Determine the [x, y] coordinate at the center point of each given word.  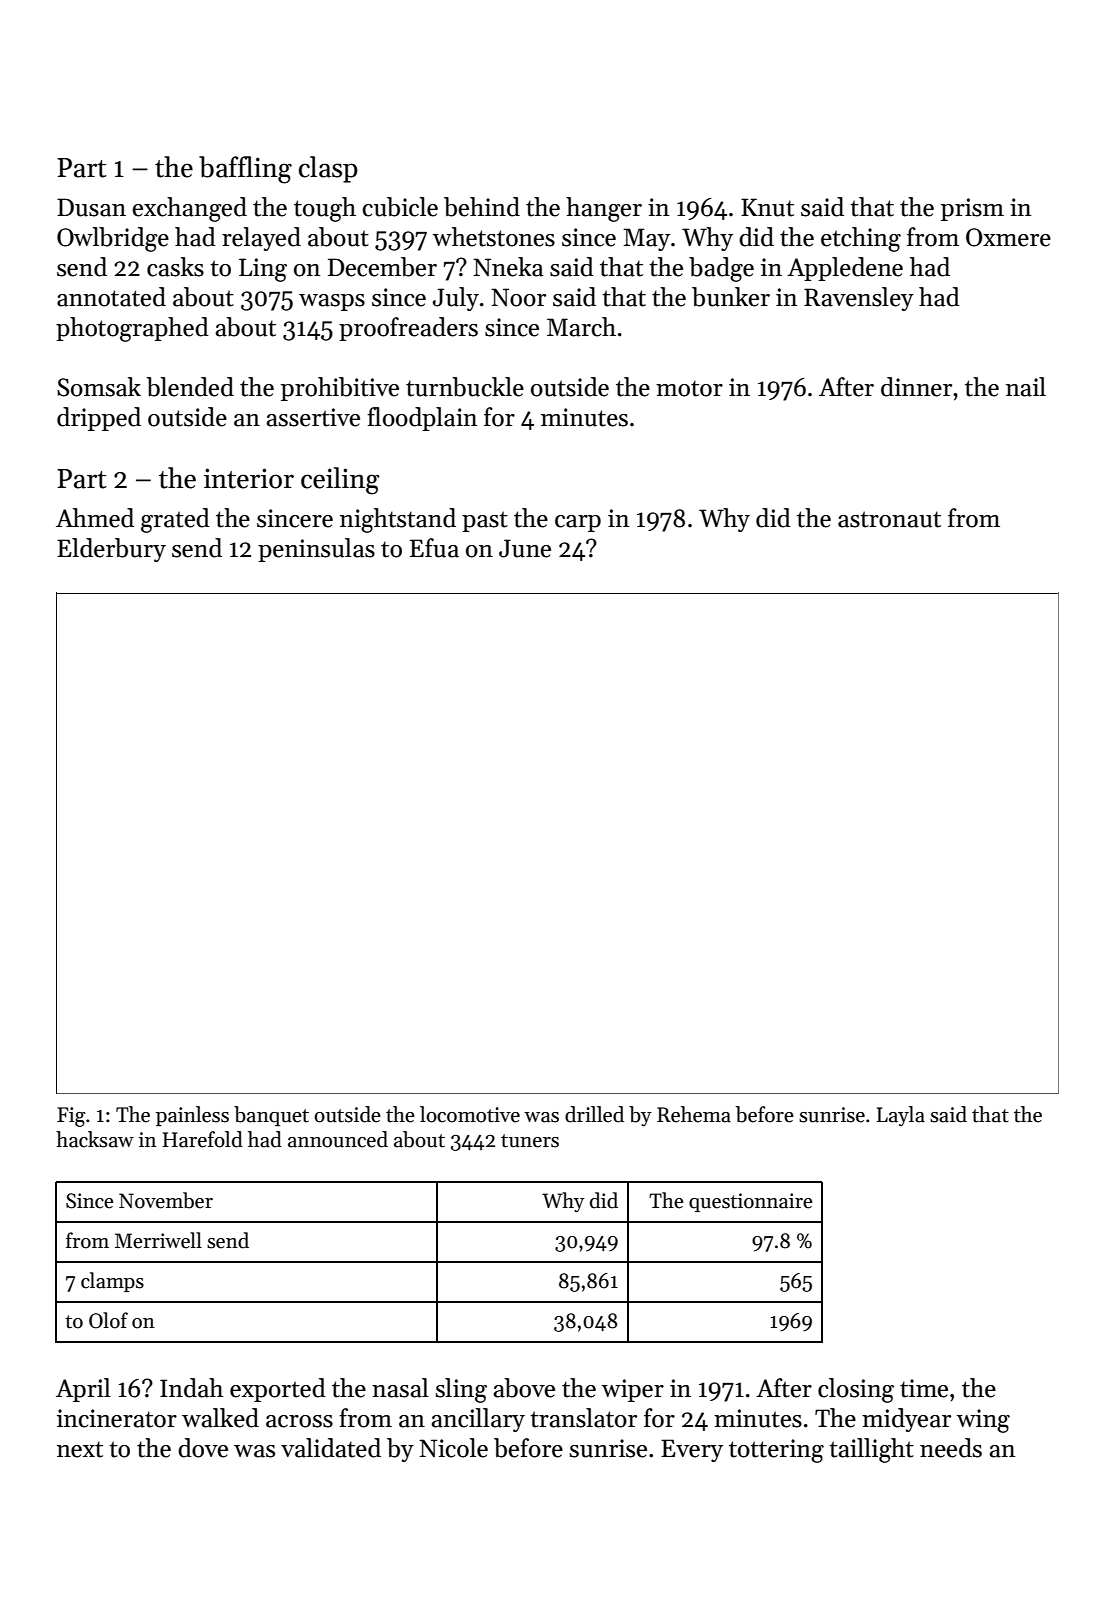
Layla [901, 1116]
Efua [434, 548]
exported [278, 1390]
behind [482, 207]
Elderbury [111, 550]
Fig [71, 1117]
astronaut [889, 519]
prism [972, 209]
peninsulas [316, 550]
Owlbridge [113, 239]
